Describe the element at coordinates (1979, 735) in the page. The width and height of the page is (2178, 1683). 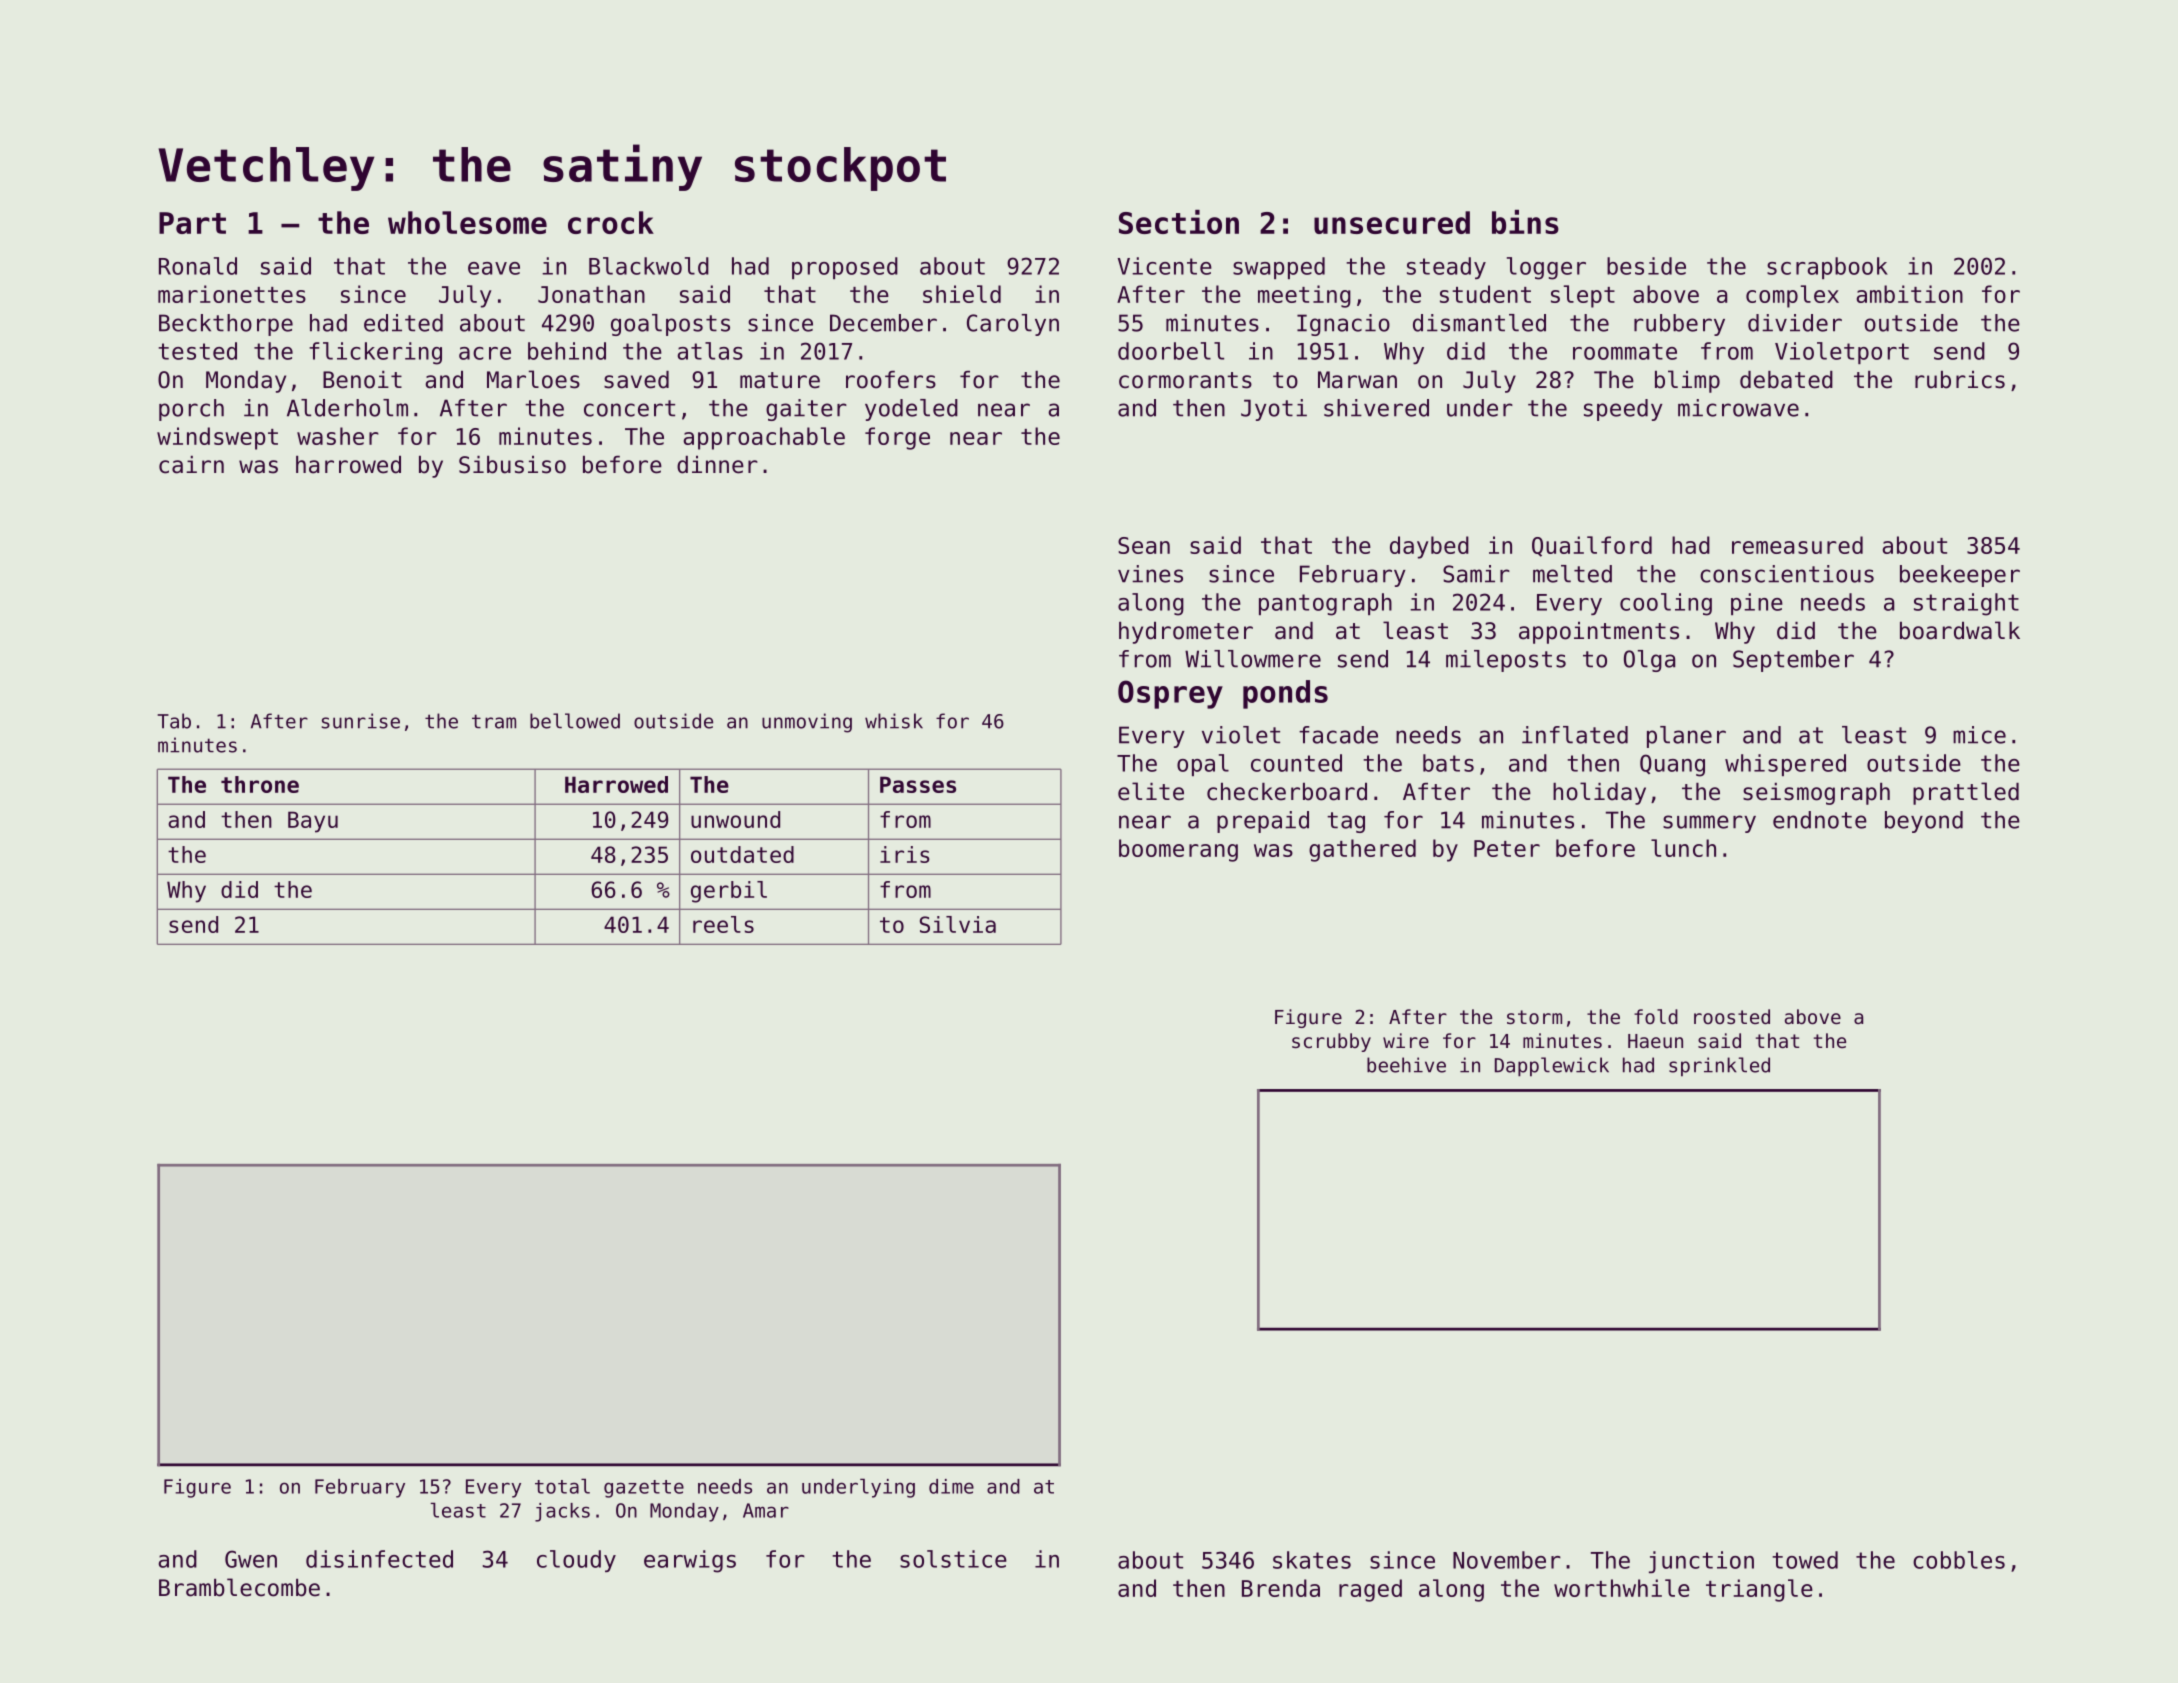
I see `mice` at that location.
